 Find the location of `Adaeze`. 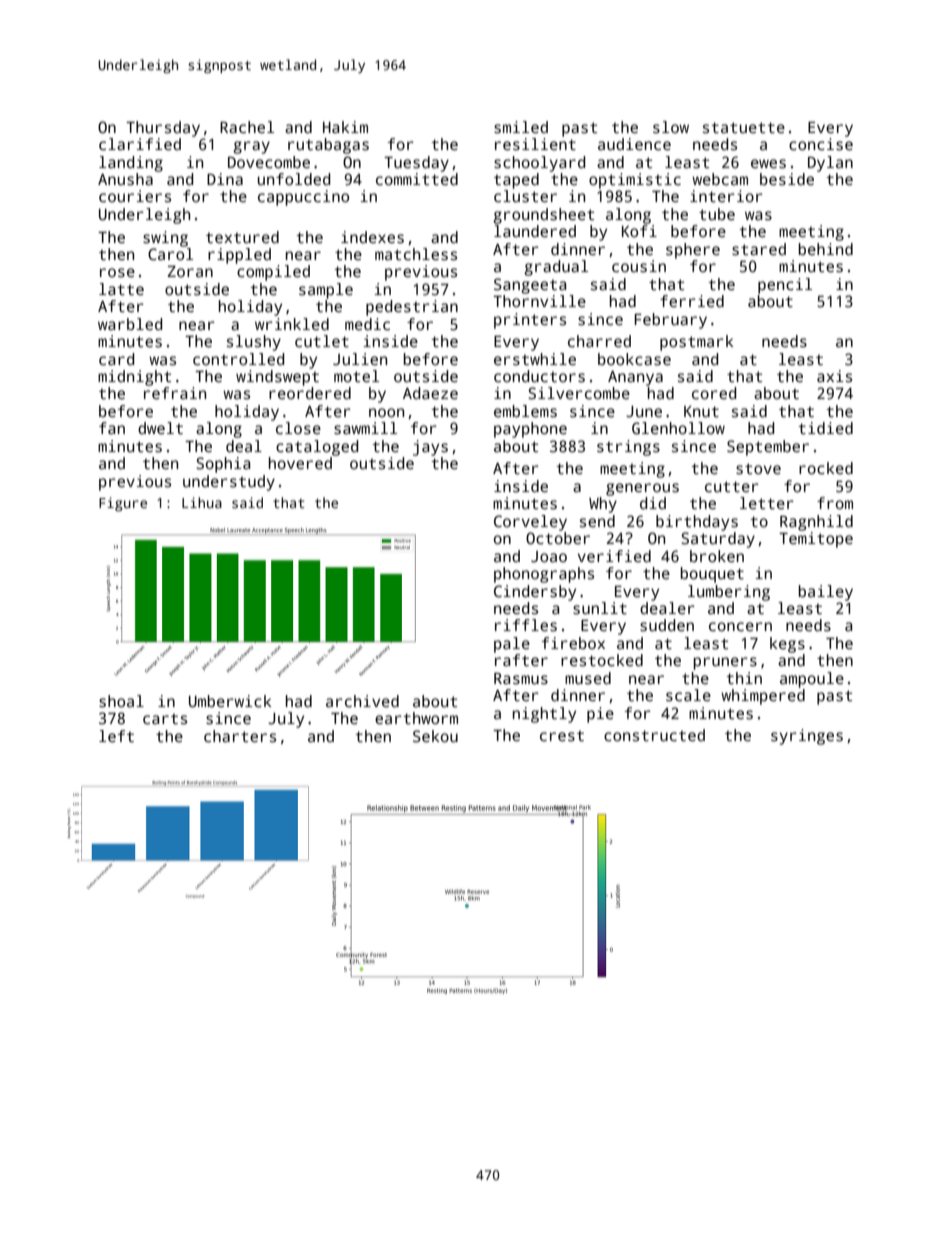

Adaeze is located at coordinates (430, 393).
